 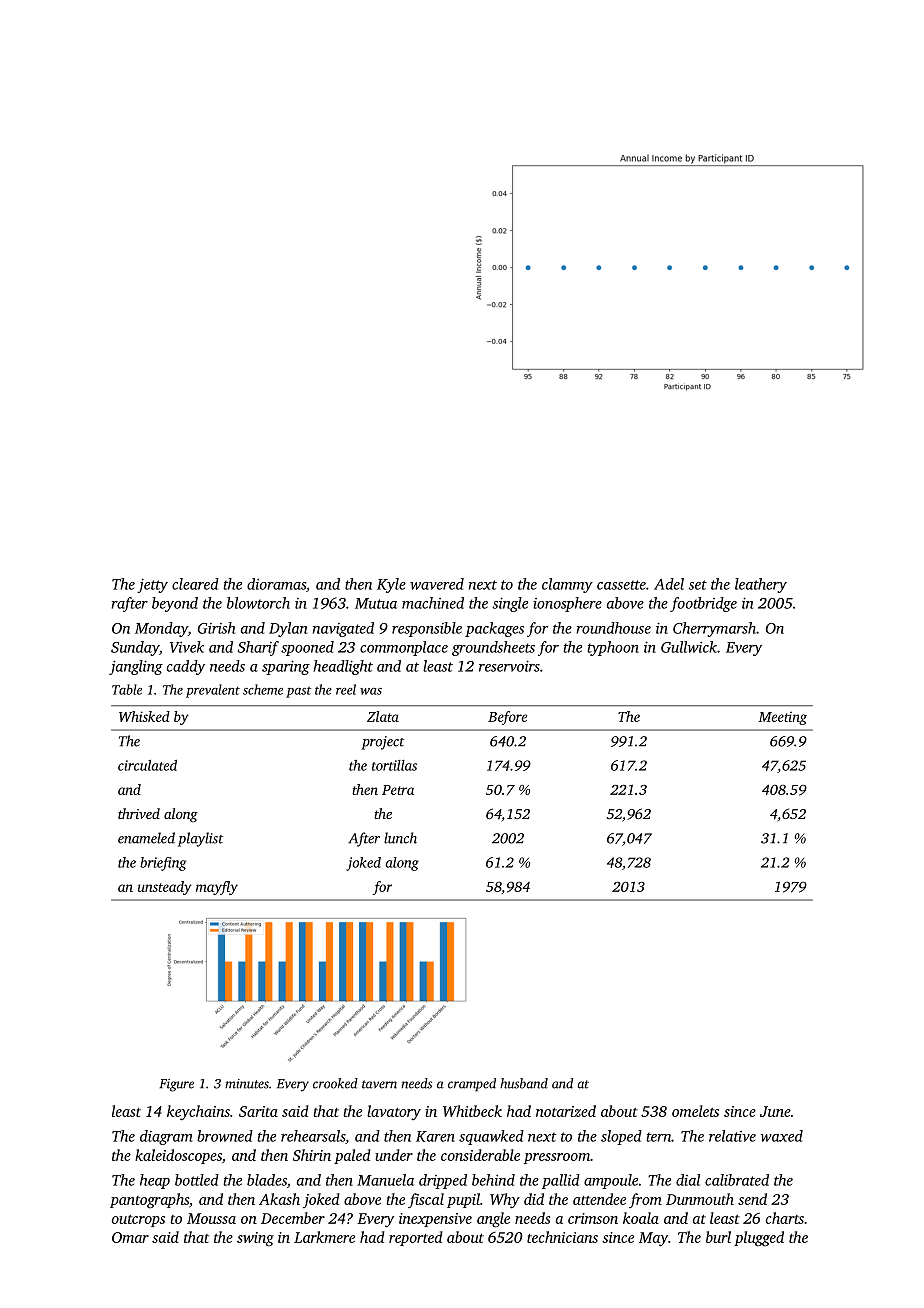 I want to click on lavatory, so click(x=394, y=1112).
